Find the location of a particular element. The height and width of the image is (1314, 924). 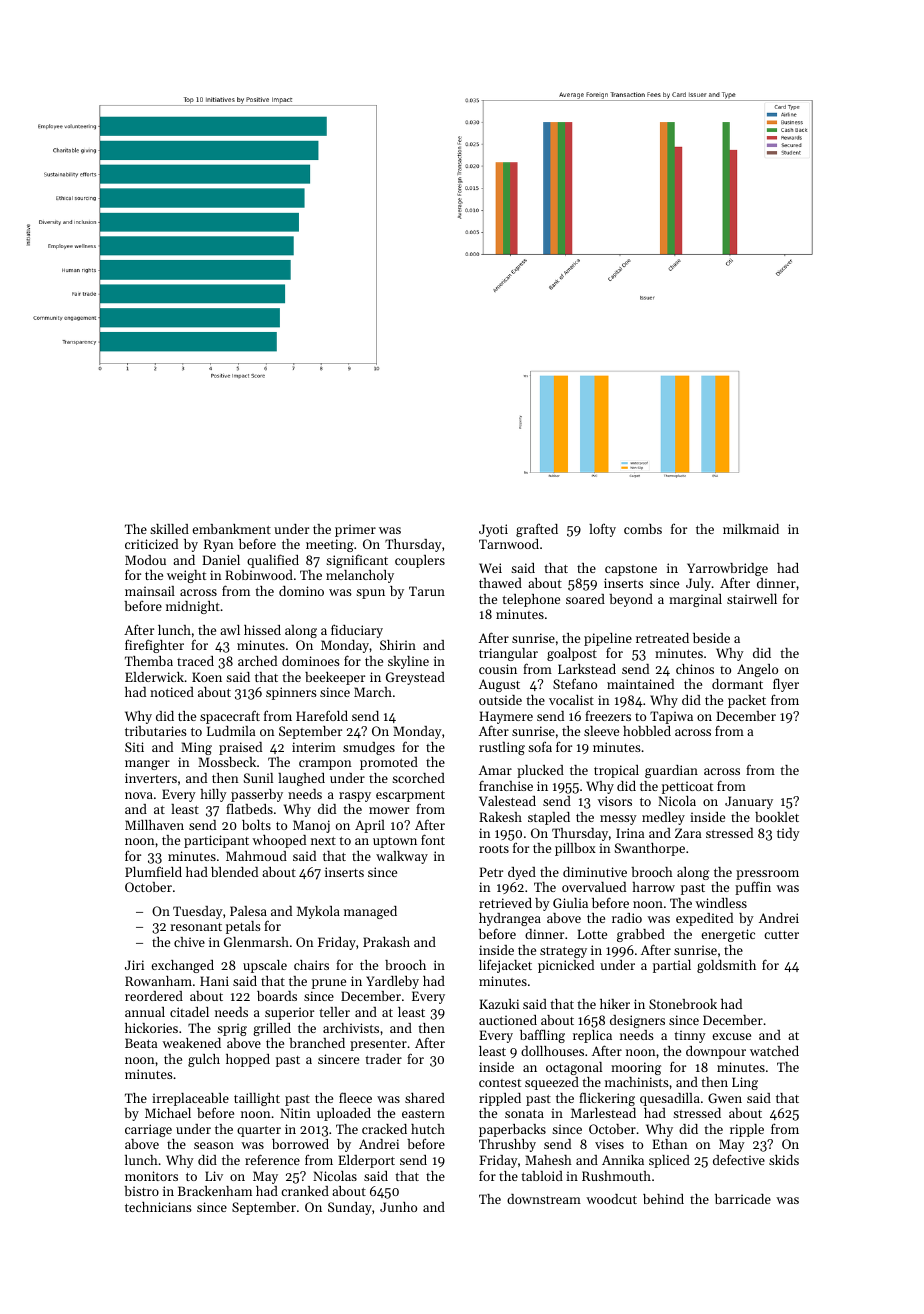

quesadilla is located at coordinates (670, 1099).
